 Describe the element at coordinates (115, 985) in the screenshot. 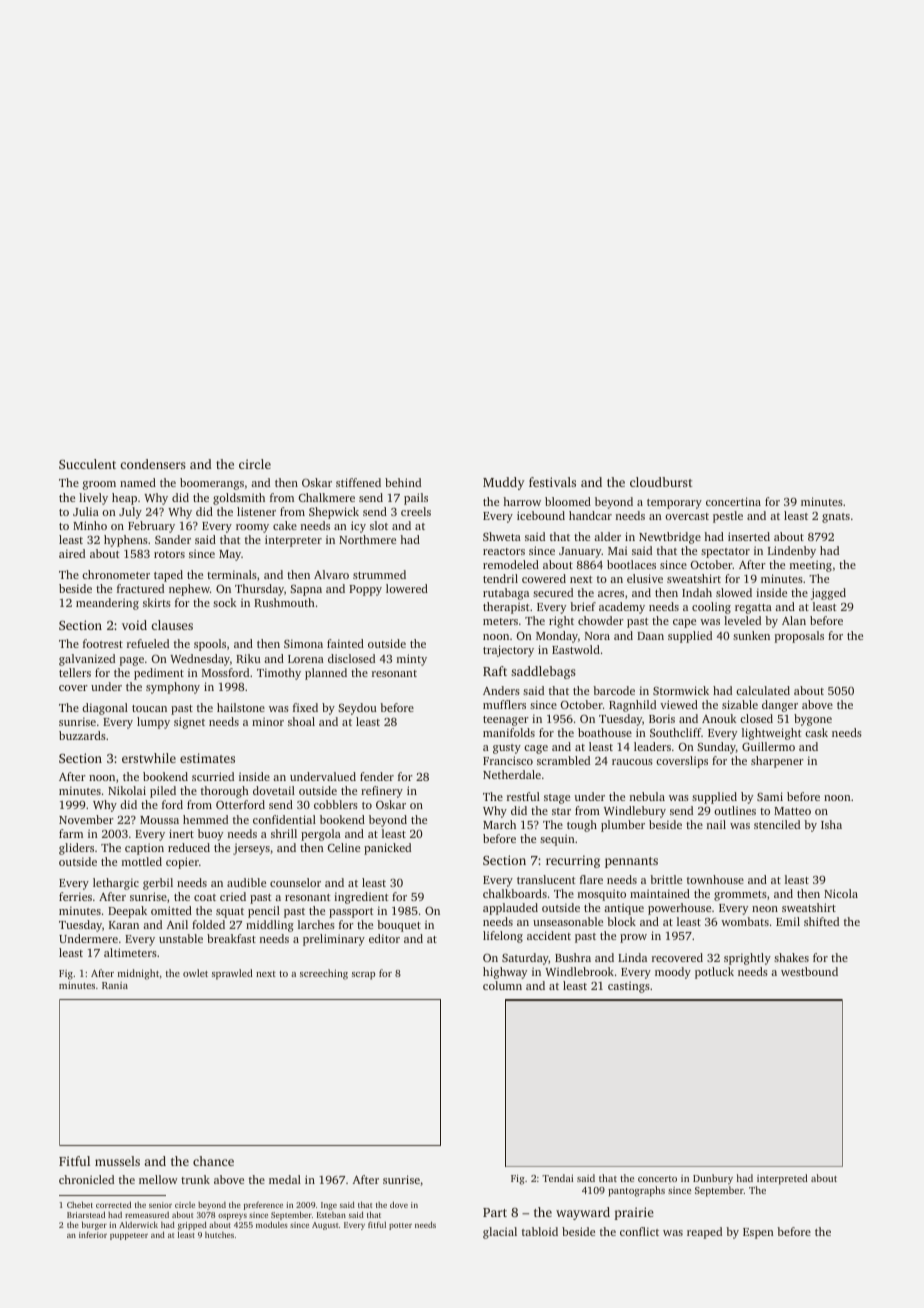

I see `Rania` at that location.
